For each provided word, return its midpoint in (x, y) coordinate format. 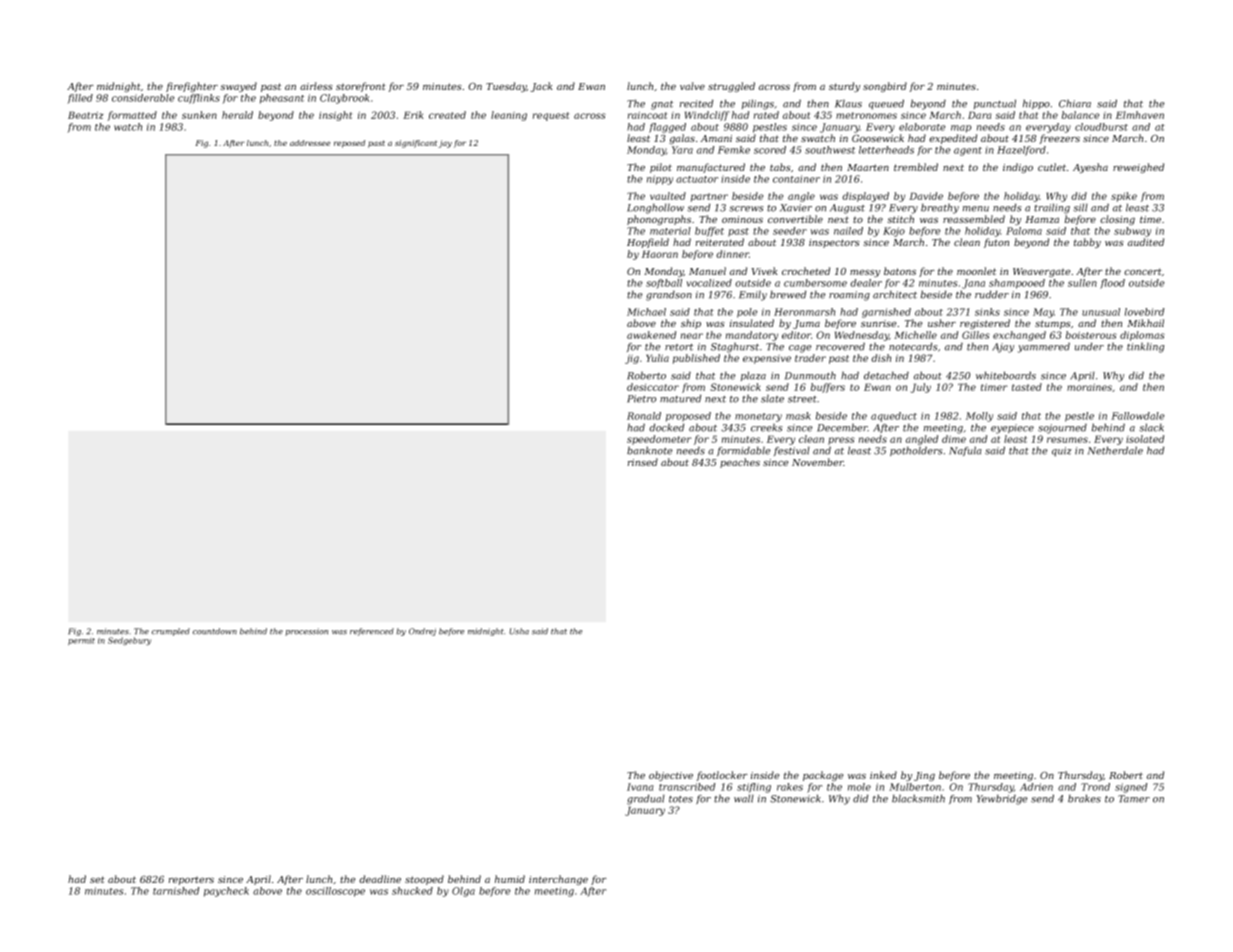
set (97, 879)
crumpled (171, 632)
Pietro (641, 399)
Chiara (1075, 103)
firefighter (192, 87)
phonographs (659, 220)
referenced (372, 632)
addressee (310, 143)
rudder (992, 294)
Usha (519, 631)
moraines (1089, 387)
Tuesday (506, 87)
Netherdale (1115, 450)
